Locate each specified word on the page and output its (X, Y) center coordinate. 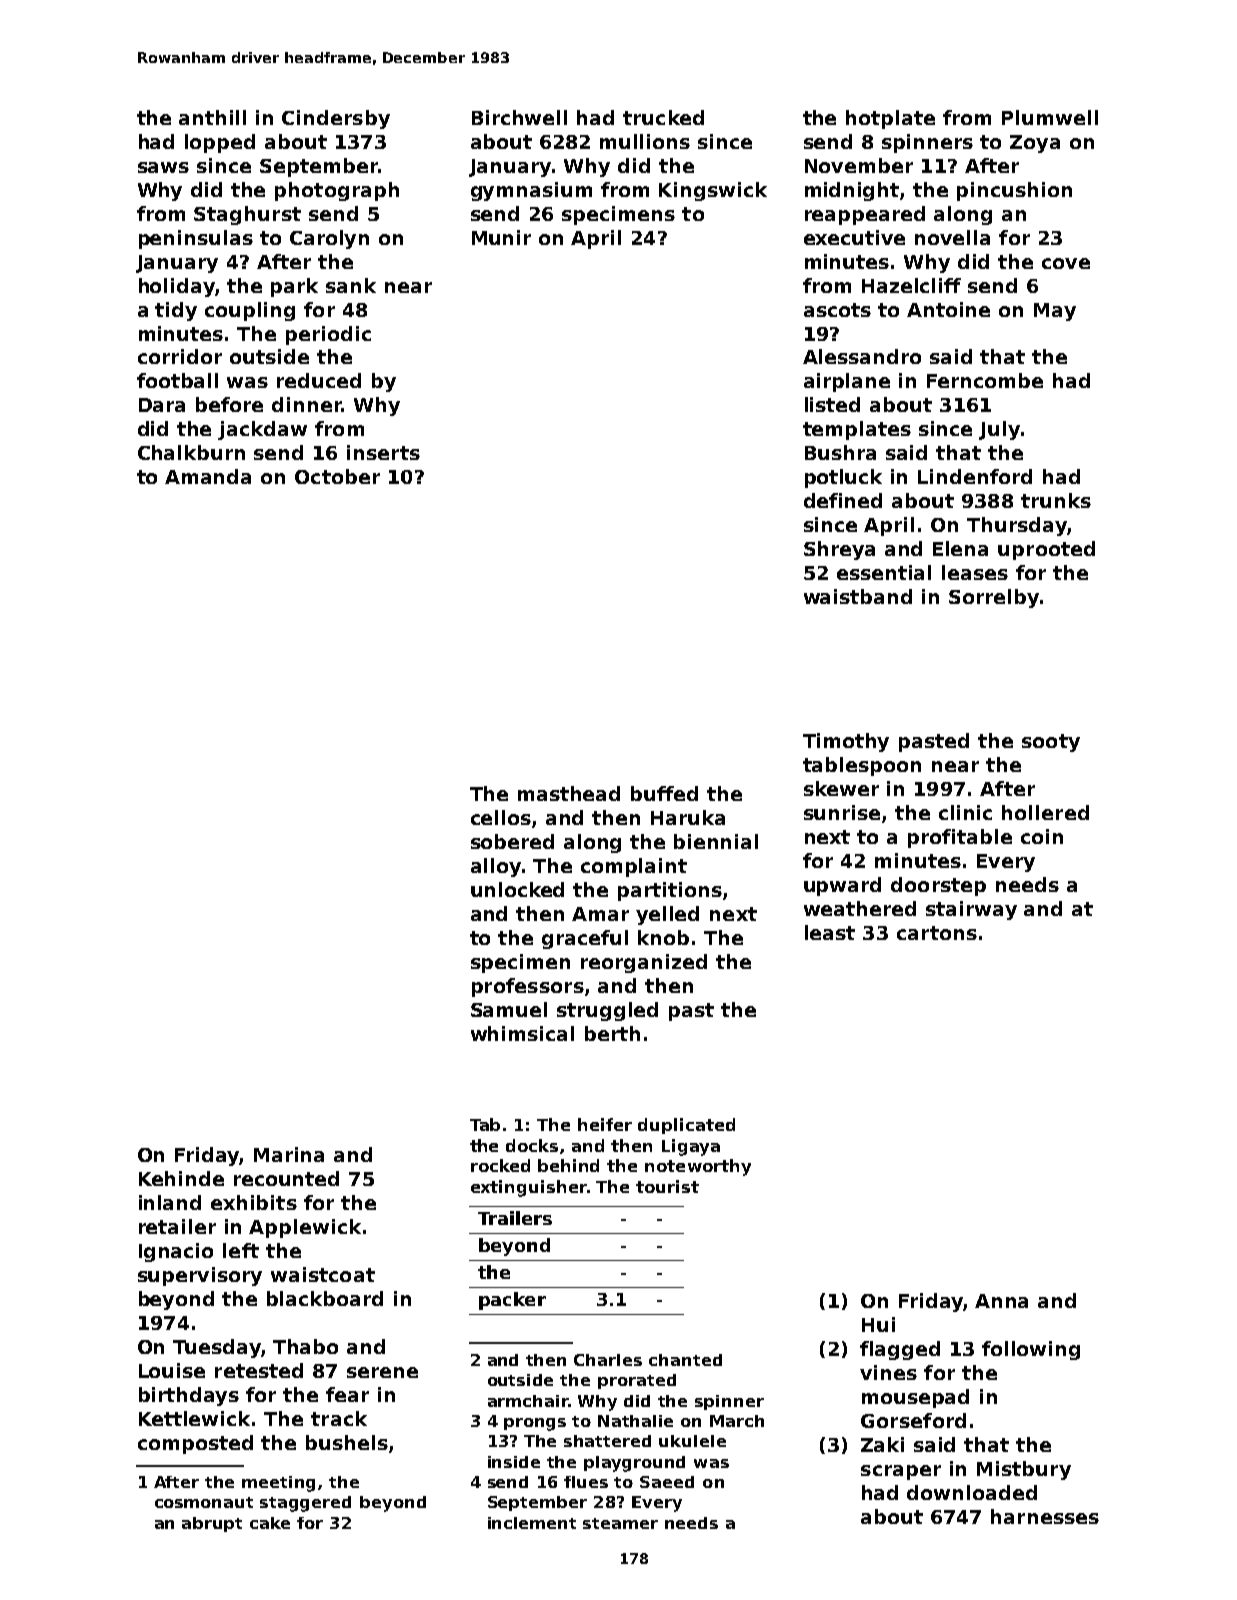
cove (1066, 263)
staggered (305, 1504)
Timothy (846, 742)
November (859, 165)
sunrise (842, 812)
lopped (220, 143)
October (337, 476)
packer (512, 1301)
